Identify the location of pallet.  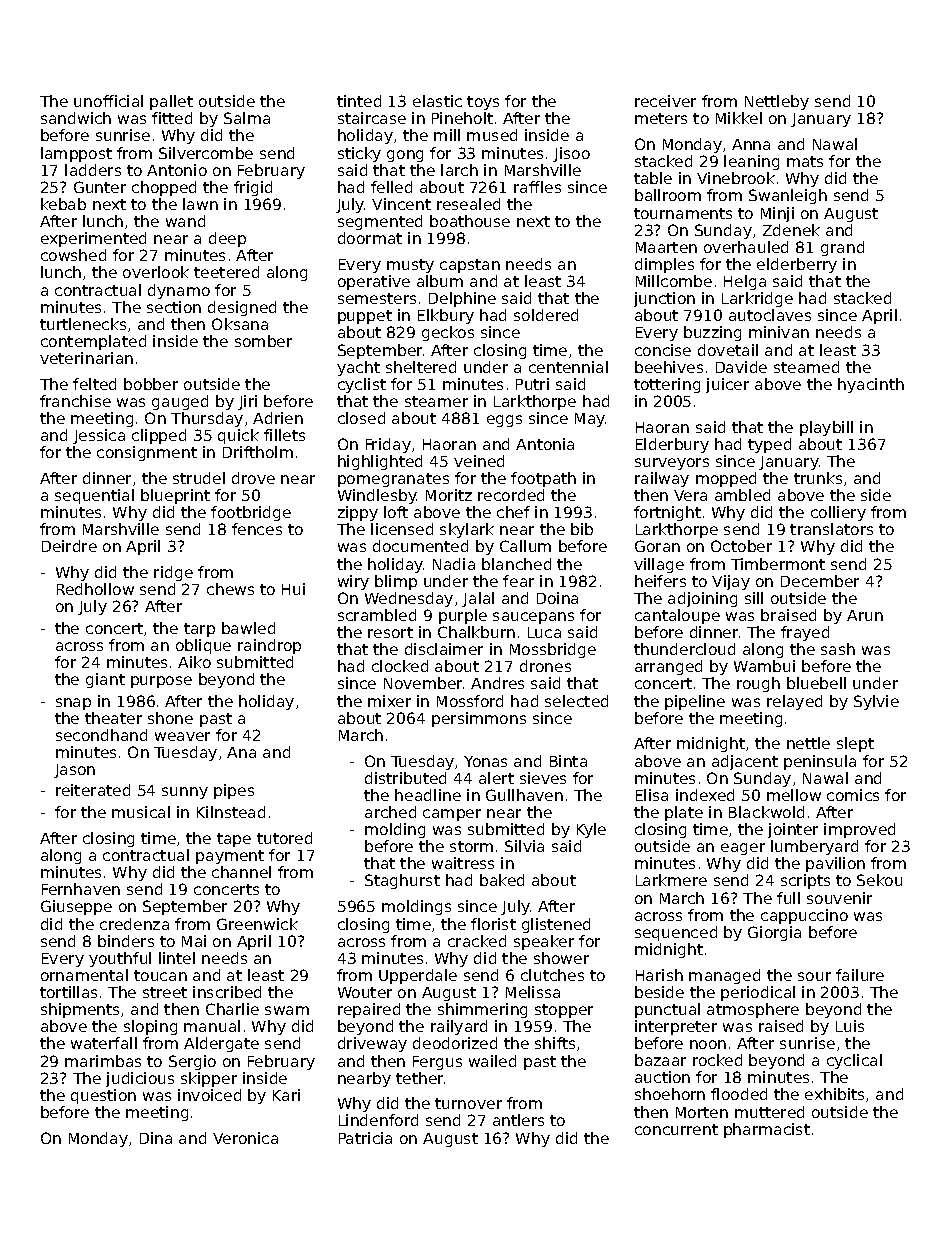
(171, 102).
